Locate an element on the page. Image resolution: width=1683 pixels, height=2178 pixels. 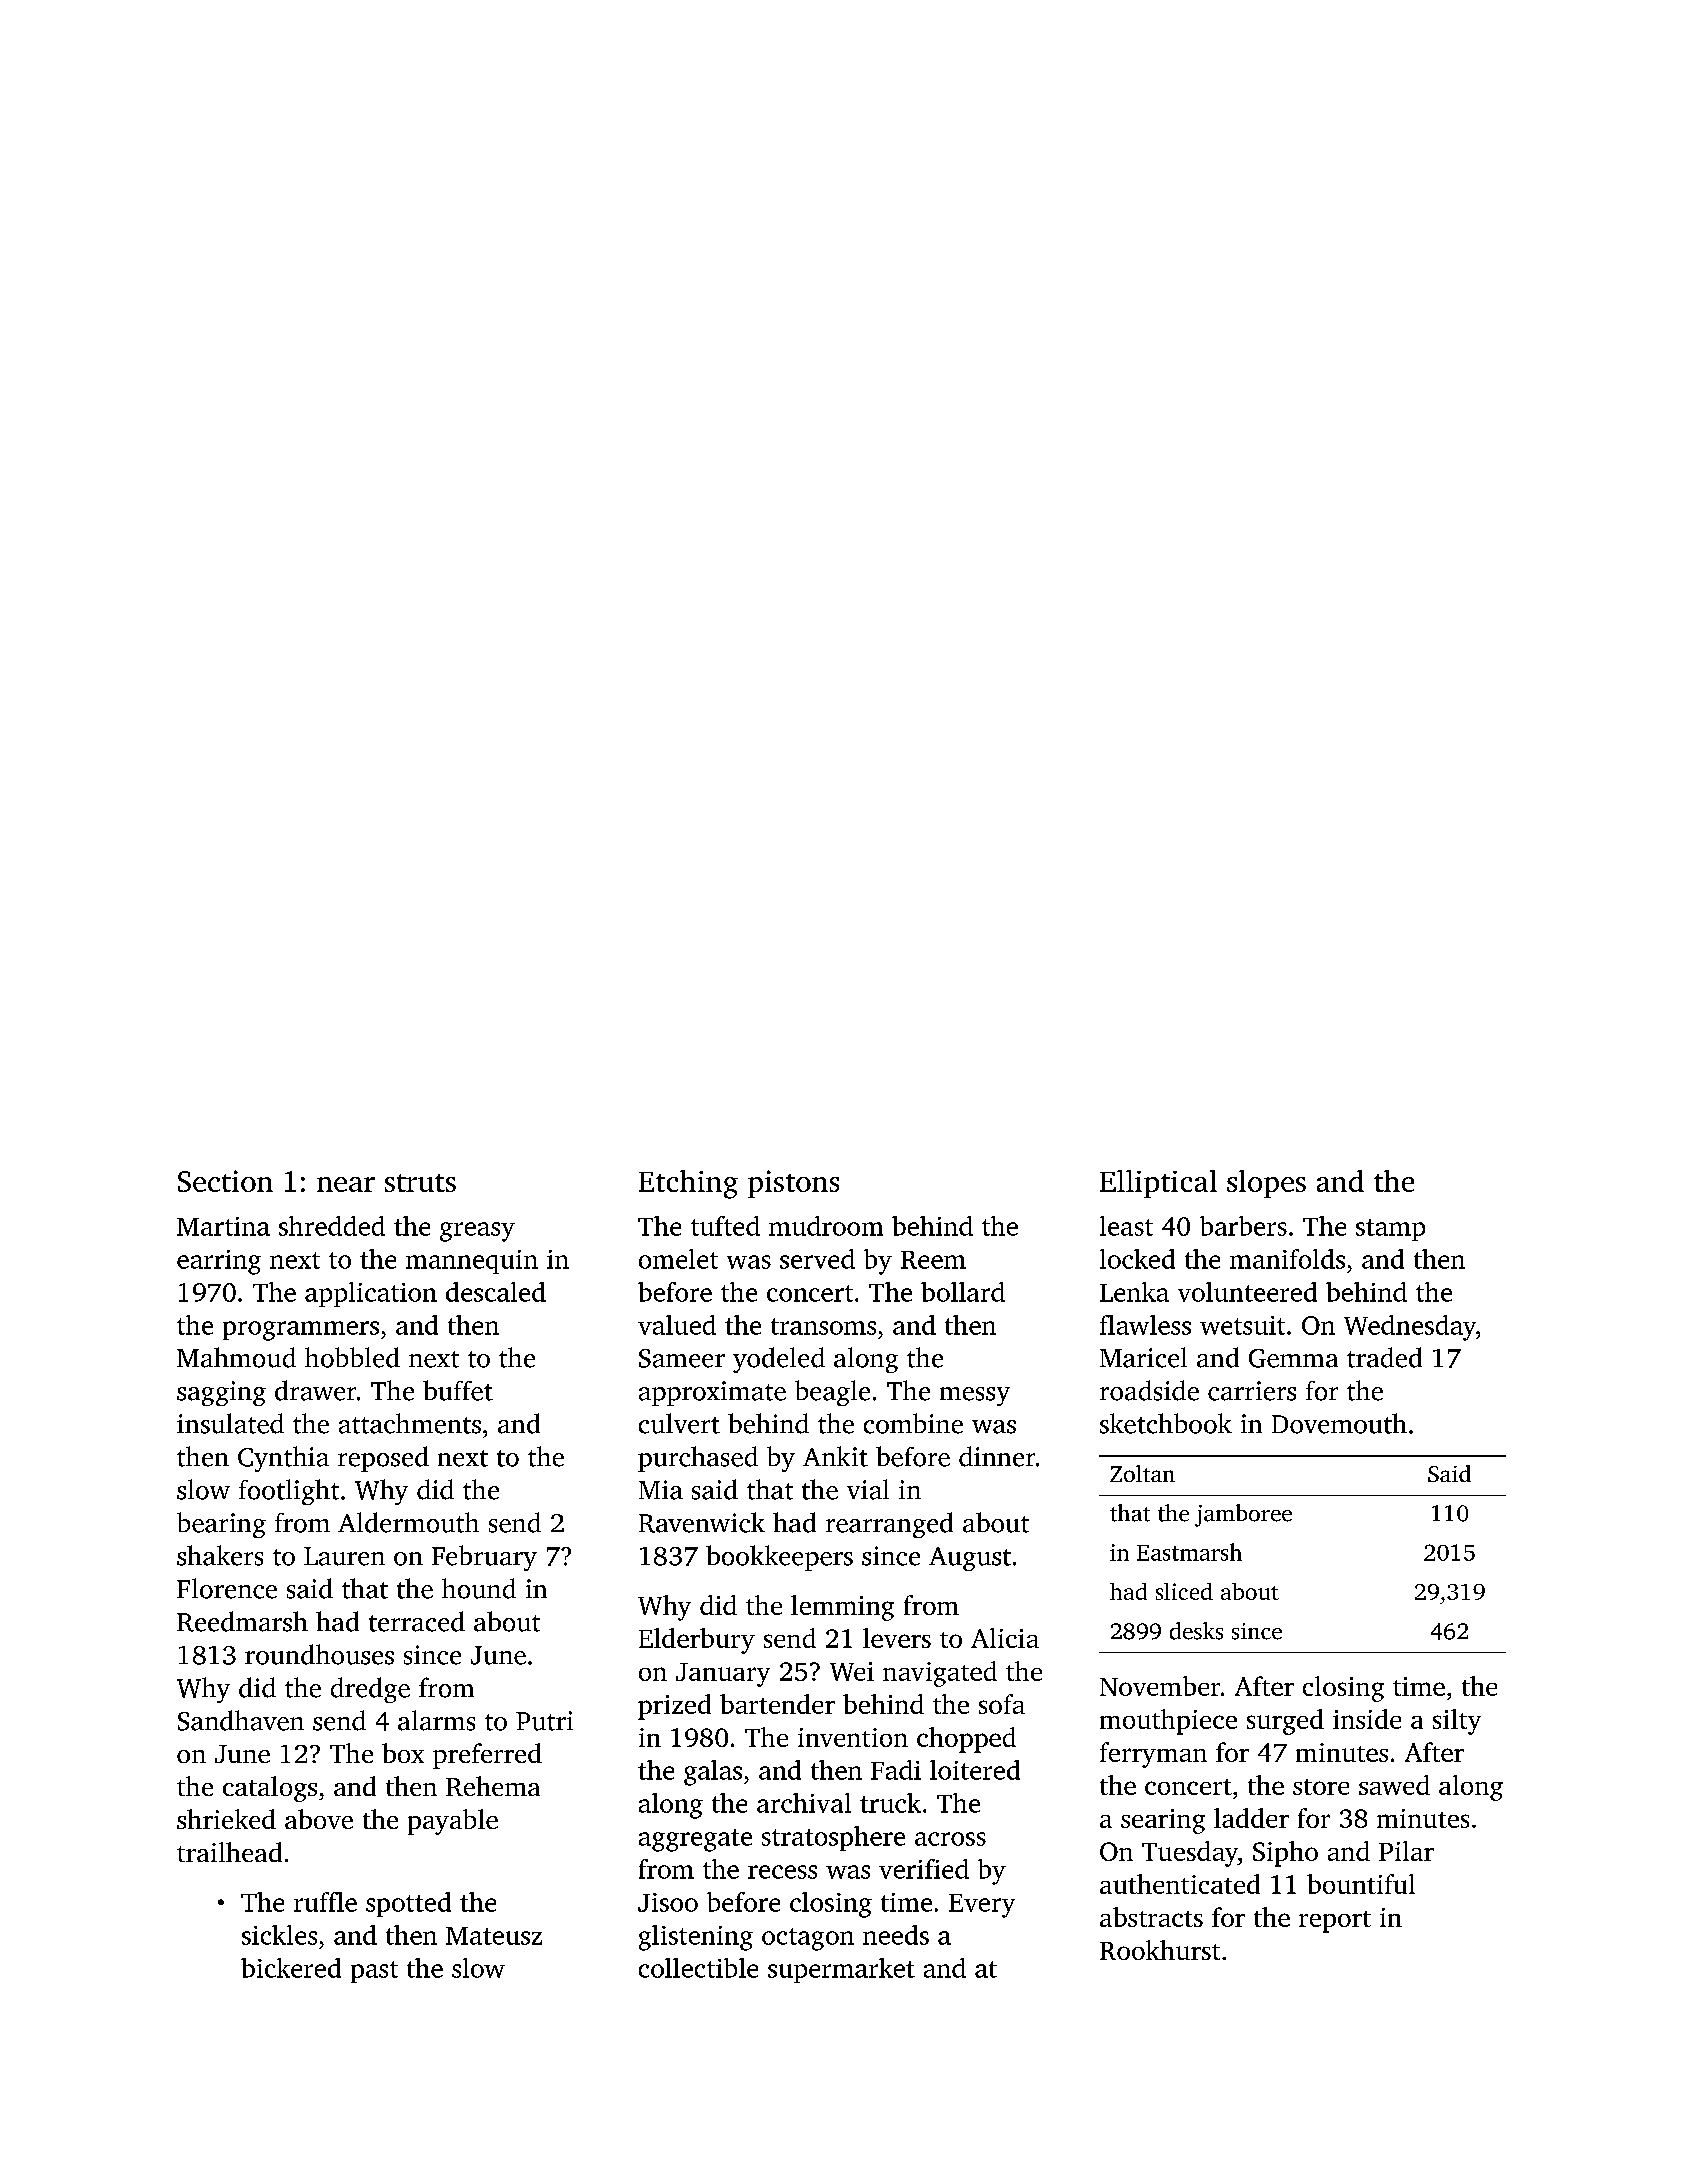
least is located at coordinates (1126, 1226).
